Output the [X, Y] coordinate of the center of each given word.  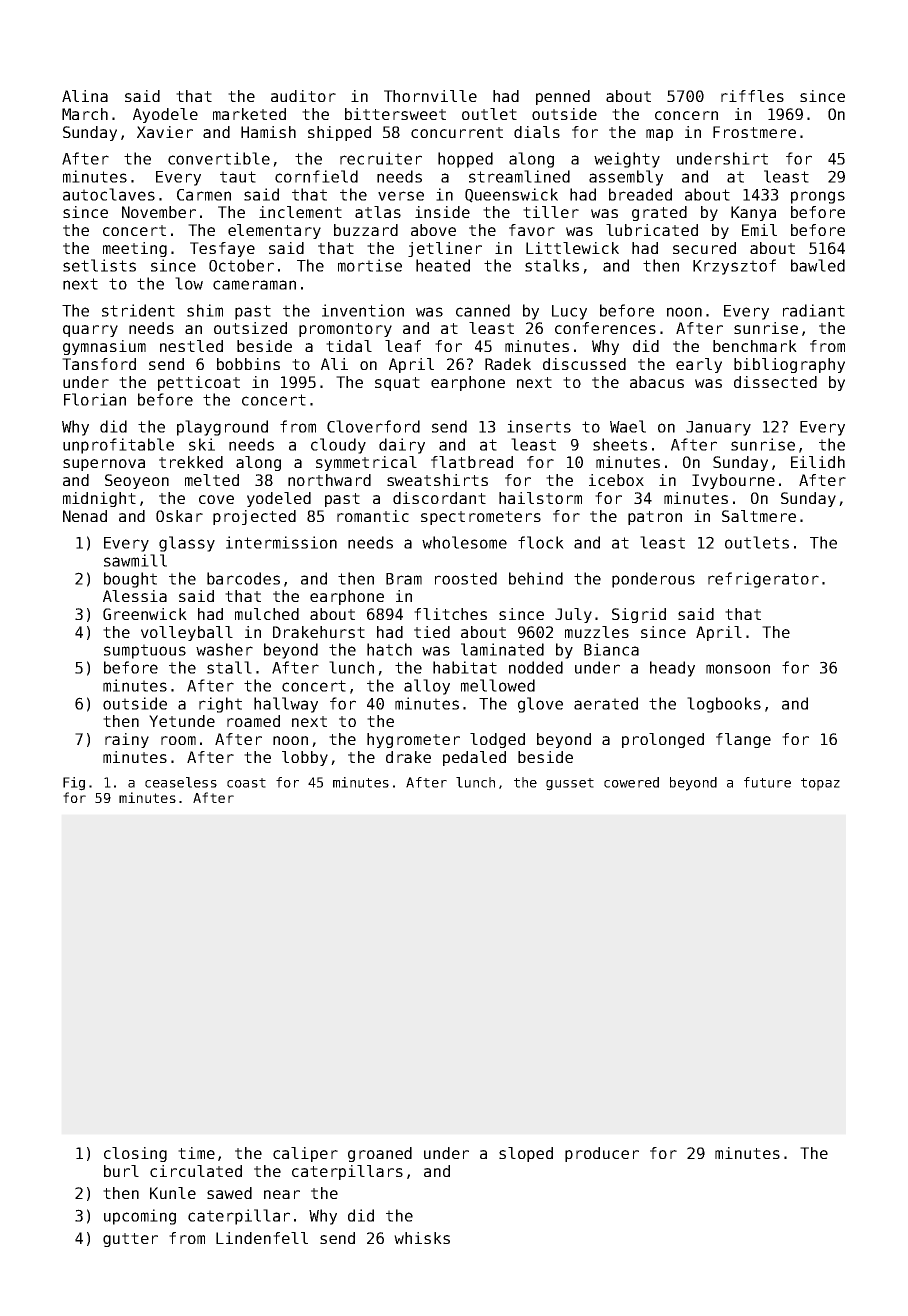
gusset [570, 784]
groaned [380, 1154]
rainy [127, 740]
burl [121, 1171]
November [159, 212]
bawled [818, 265]
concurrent [457, 132]
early [699, 365]
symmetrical [366, 463]
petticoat [199, 383]
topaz [820, 784]
